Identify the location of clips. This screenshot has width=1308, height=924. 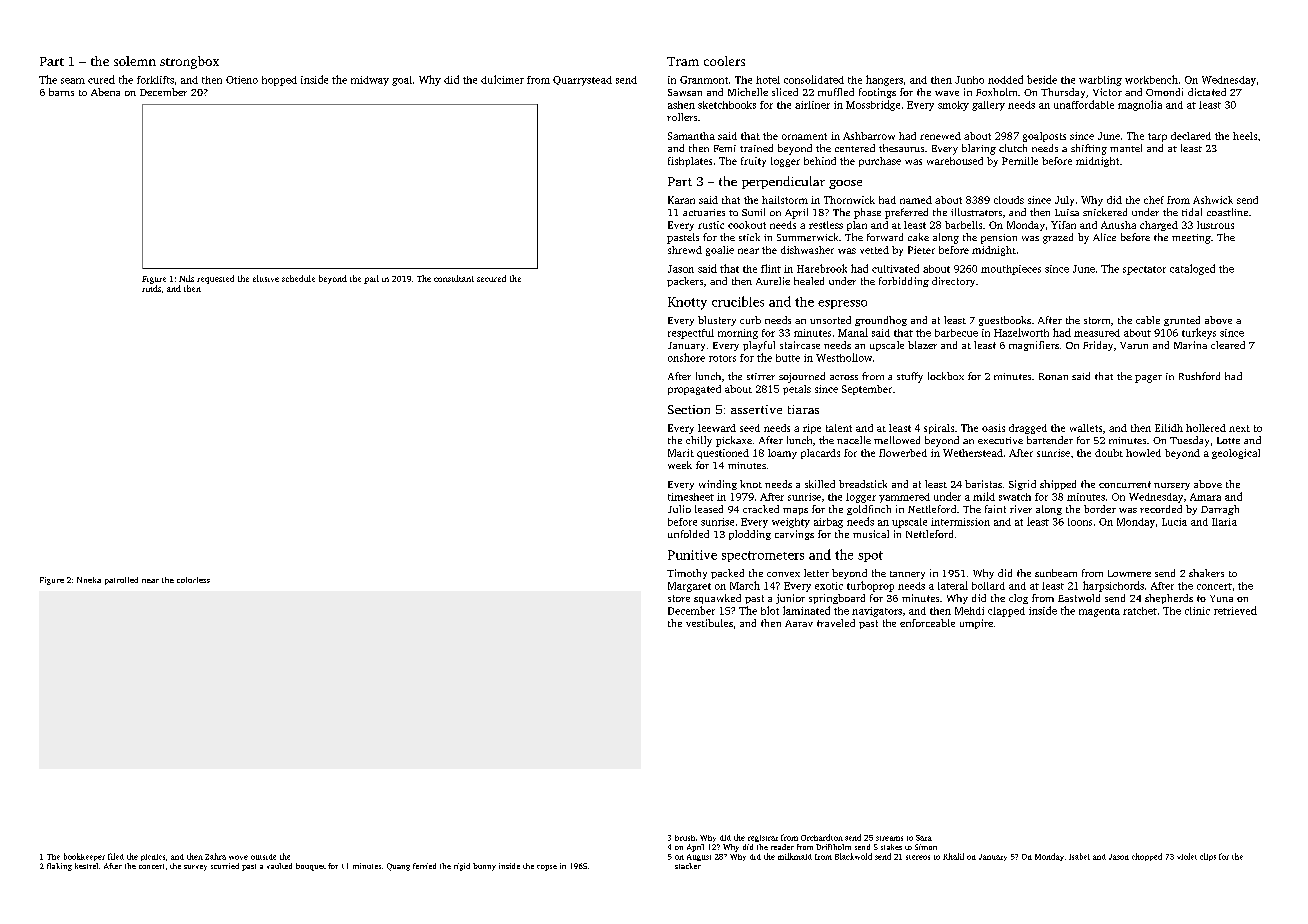
(1208, 857).
